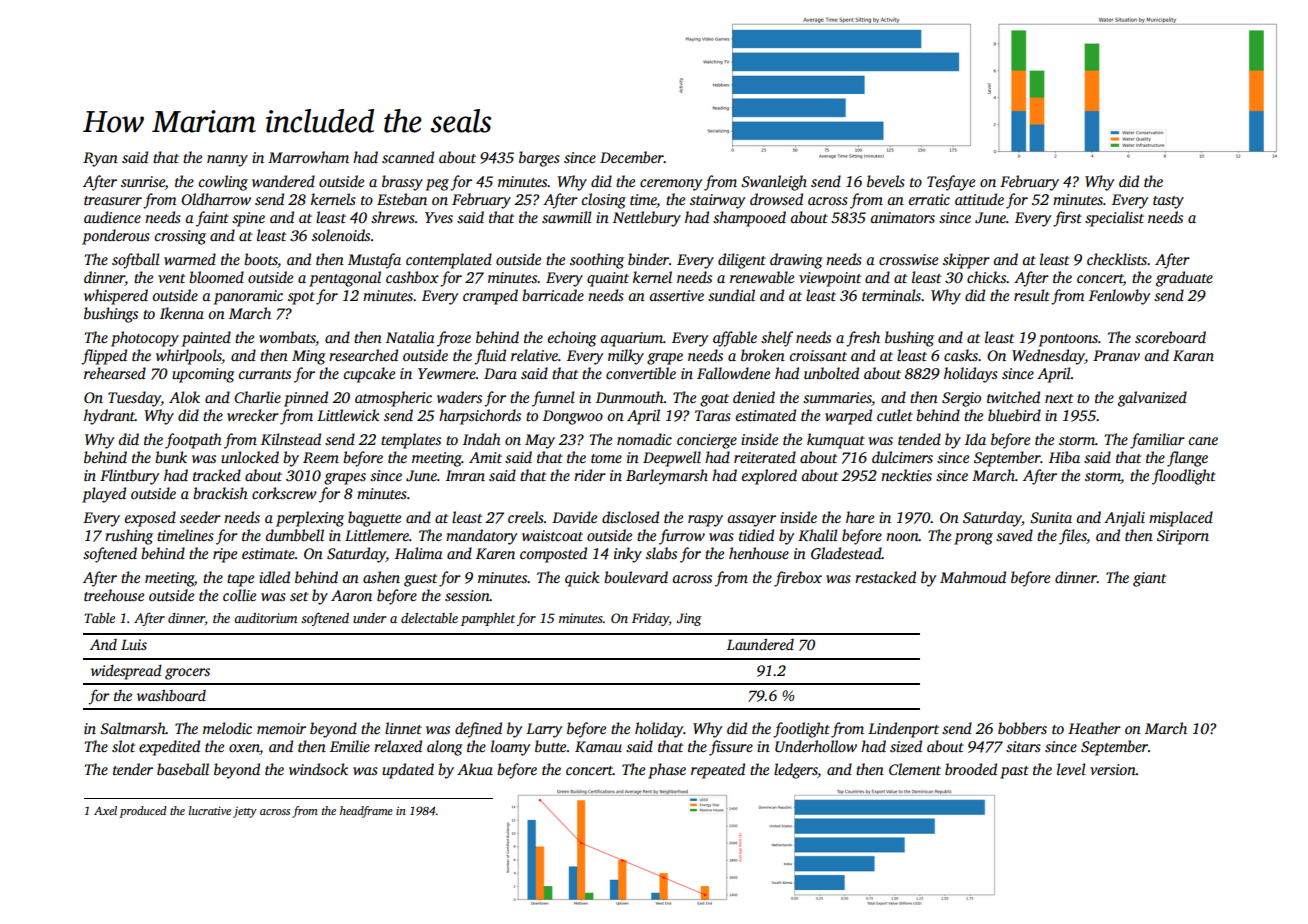 The height and width of the page is (924, 1308). What do you see at coordinates (261, 259) in the page?
I see `boots` at bounding box center [261, 259].
